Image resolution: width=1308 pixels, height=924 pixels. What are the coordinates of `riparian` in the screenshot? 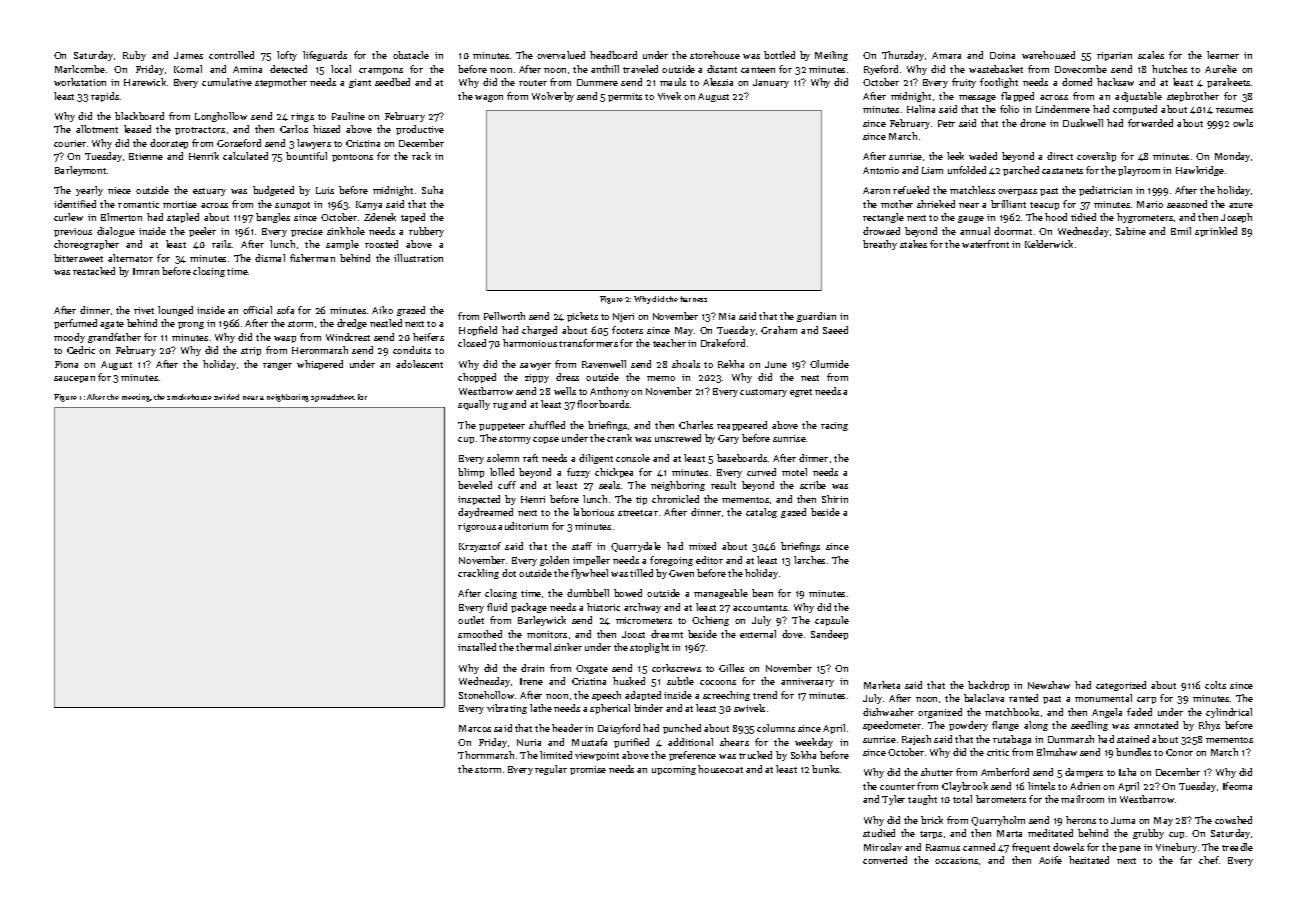 It's located at (1114, 56).
